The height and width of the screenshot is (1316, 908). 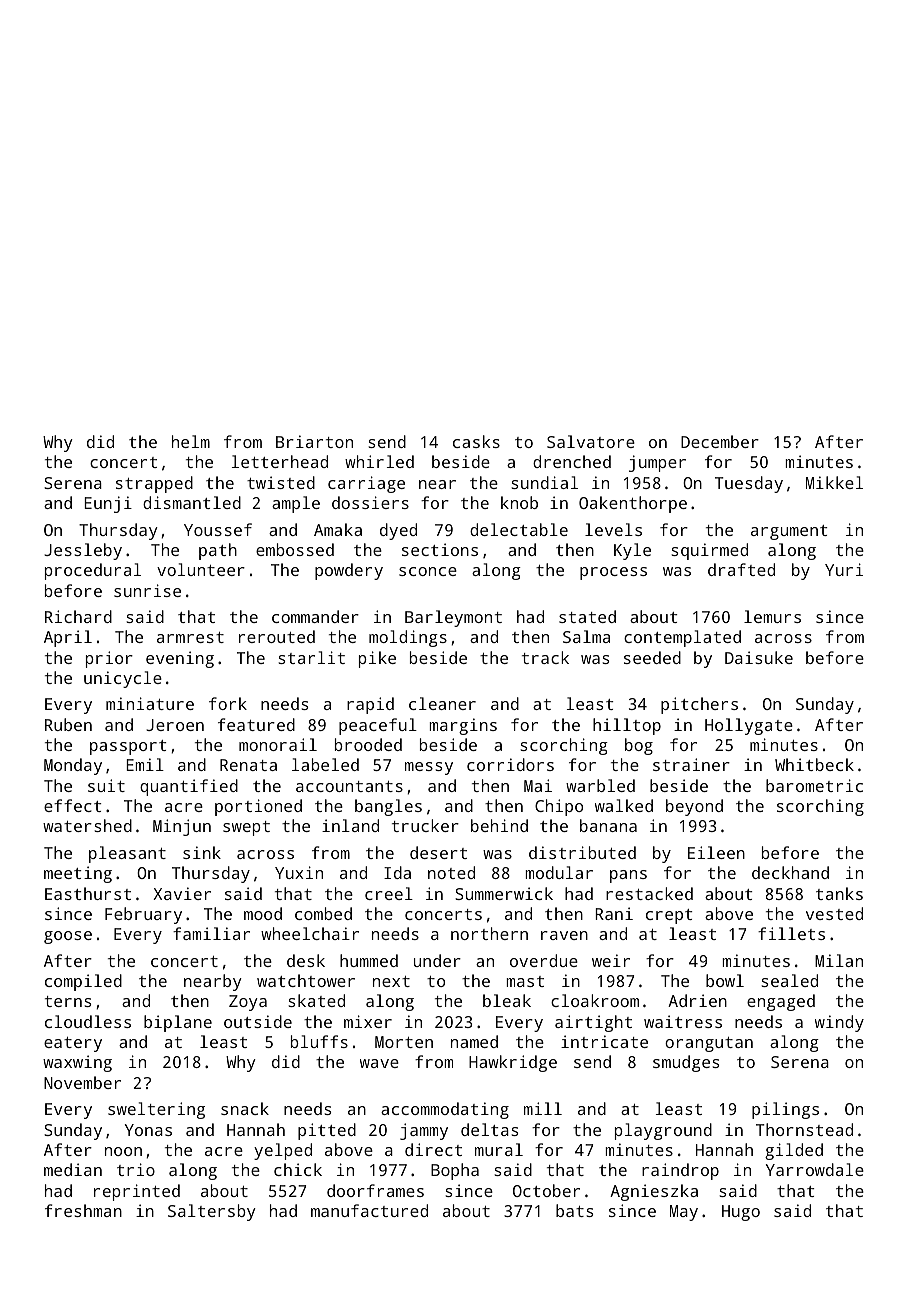 I want to click on orangutan, so click(x=709, y=1044).
